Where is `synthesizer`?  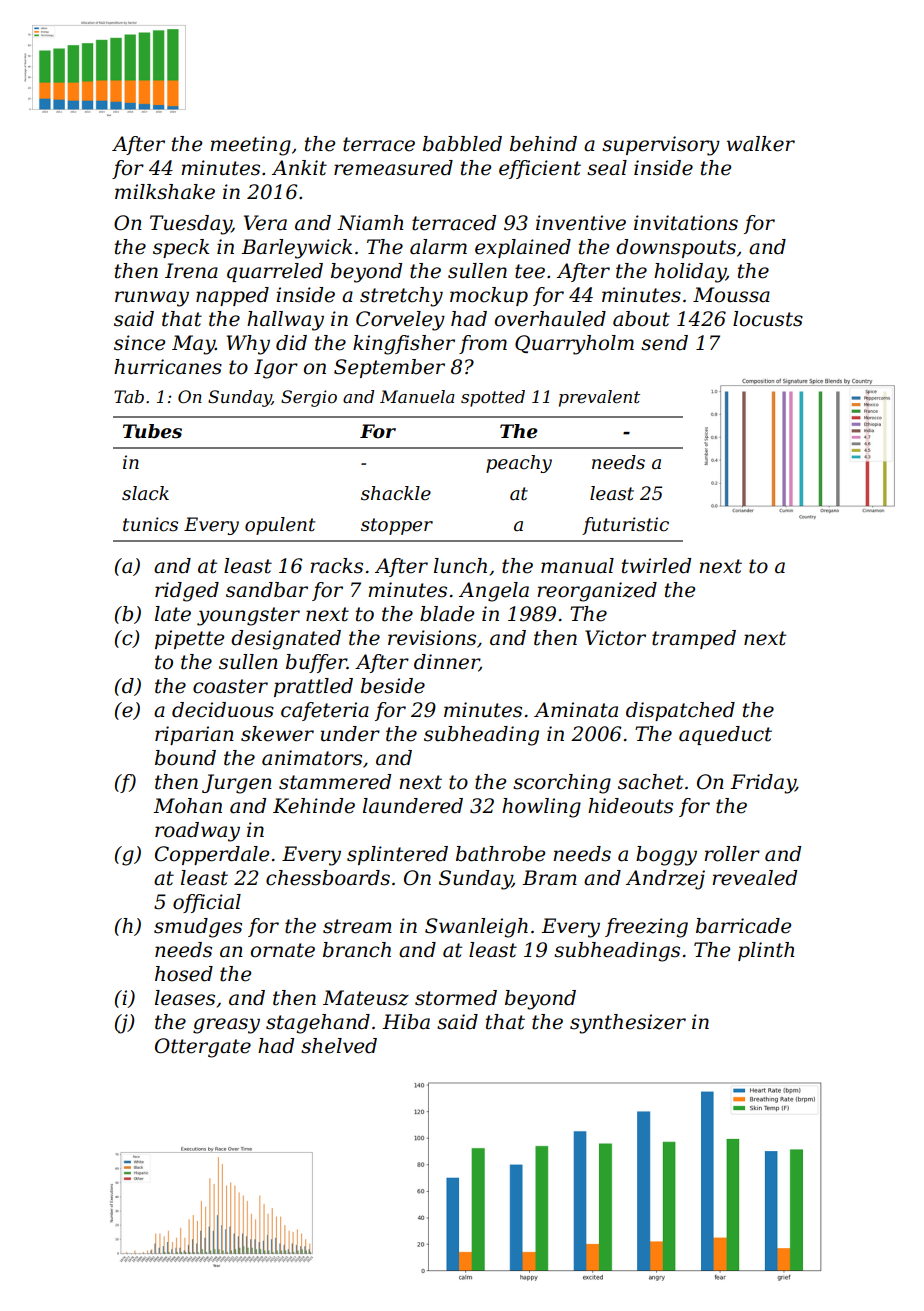 synthesizer is located at coordinates (628, 1024).
